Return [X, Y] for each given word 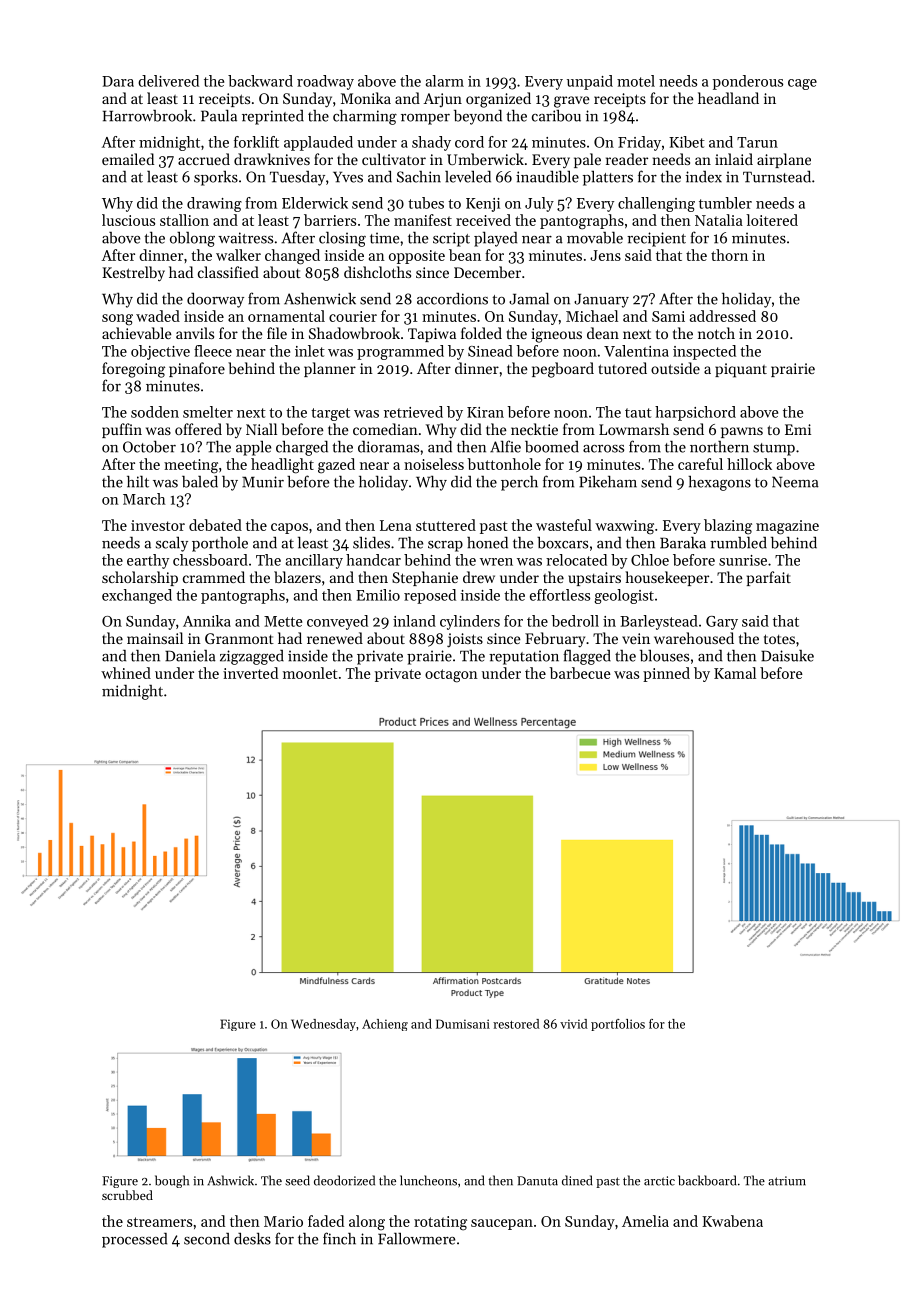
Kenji [483, 205]
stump [774, 449]
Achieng [385, 1025]
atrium [787, 1181]
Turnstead [777, 176]
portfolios [618, 1025]
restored [516, 1024]
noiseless [434, 464]
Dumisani [463, 1024]
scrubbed [127, 1195]
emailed [128, 159]
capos [289, 528]
